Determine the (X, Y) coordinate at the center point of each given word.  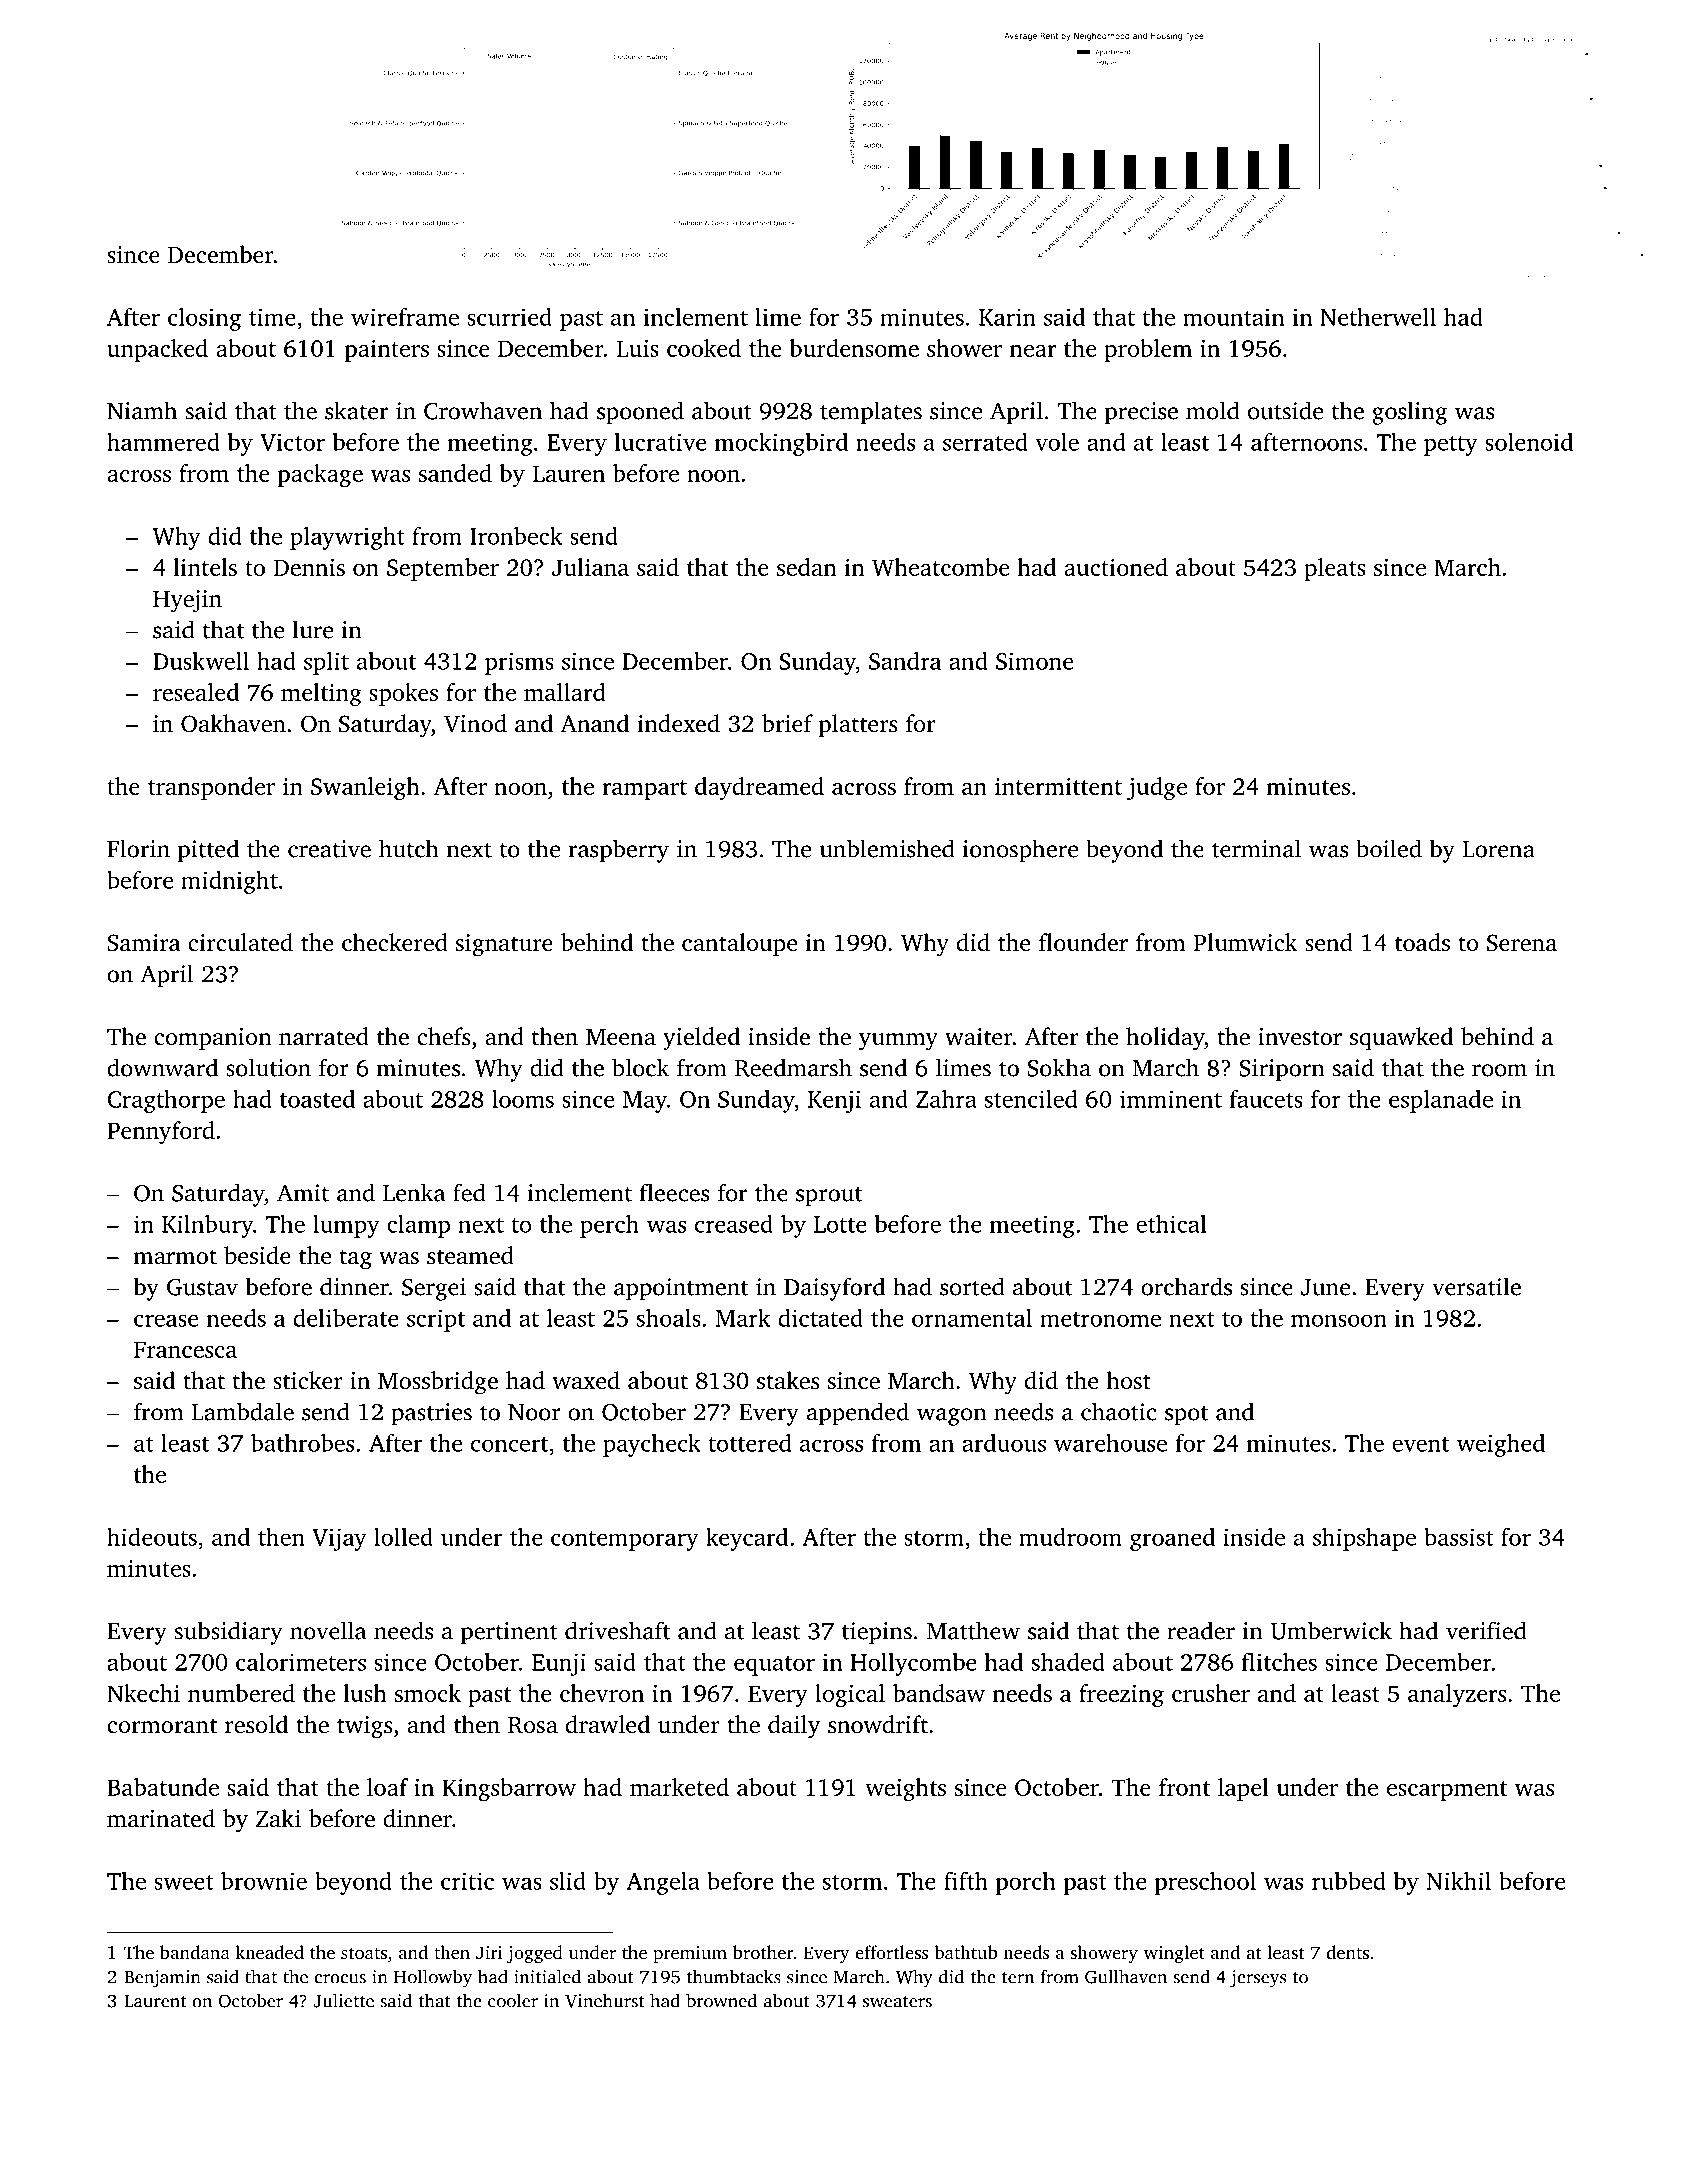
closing (204, 319)
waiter (978, 1037)
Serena (1522, 943)
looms (523, 1099)
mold (1213, 410)
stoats (364, 1953)
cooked (704, 348)
